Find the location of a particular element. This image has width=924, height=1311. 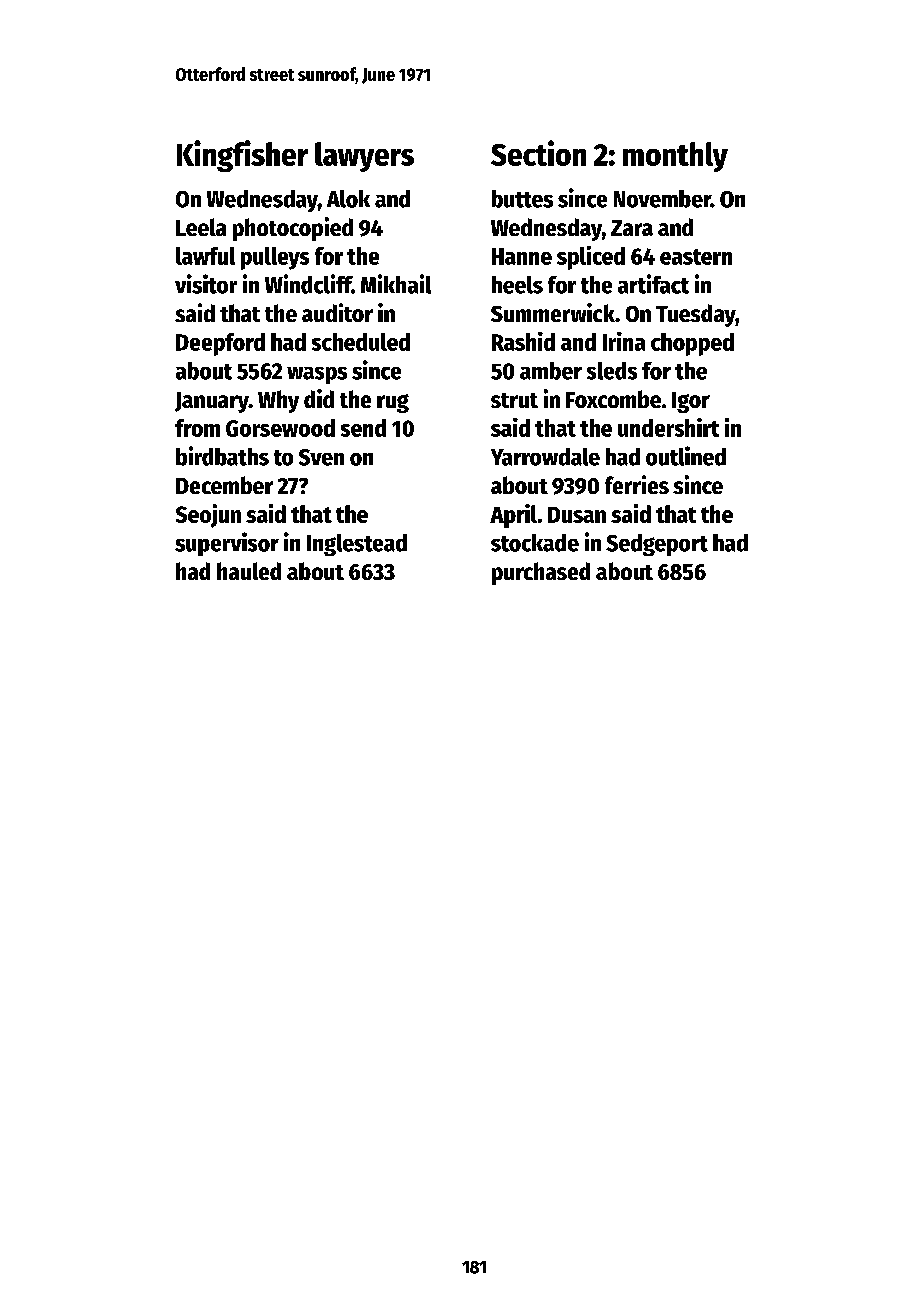

rug is located at coordinates (393, 403).
